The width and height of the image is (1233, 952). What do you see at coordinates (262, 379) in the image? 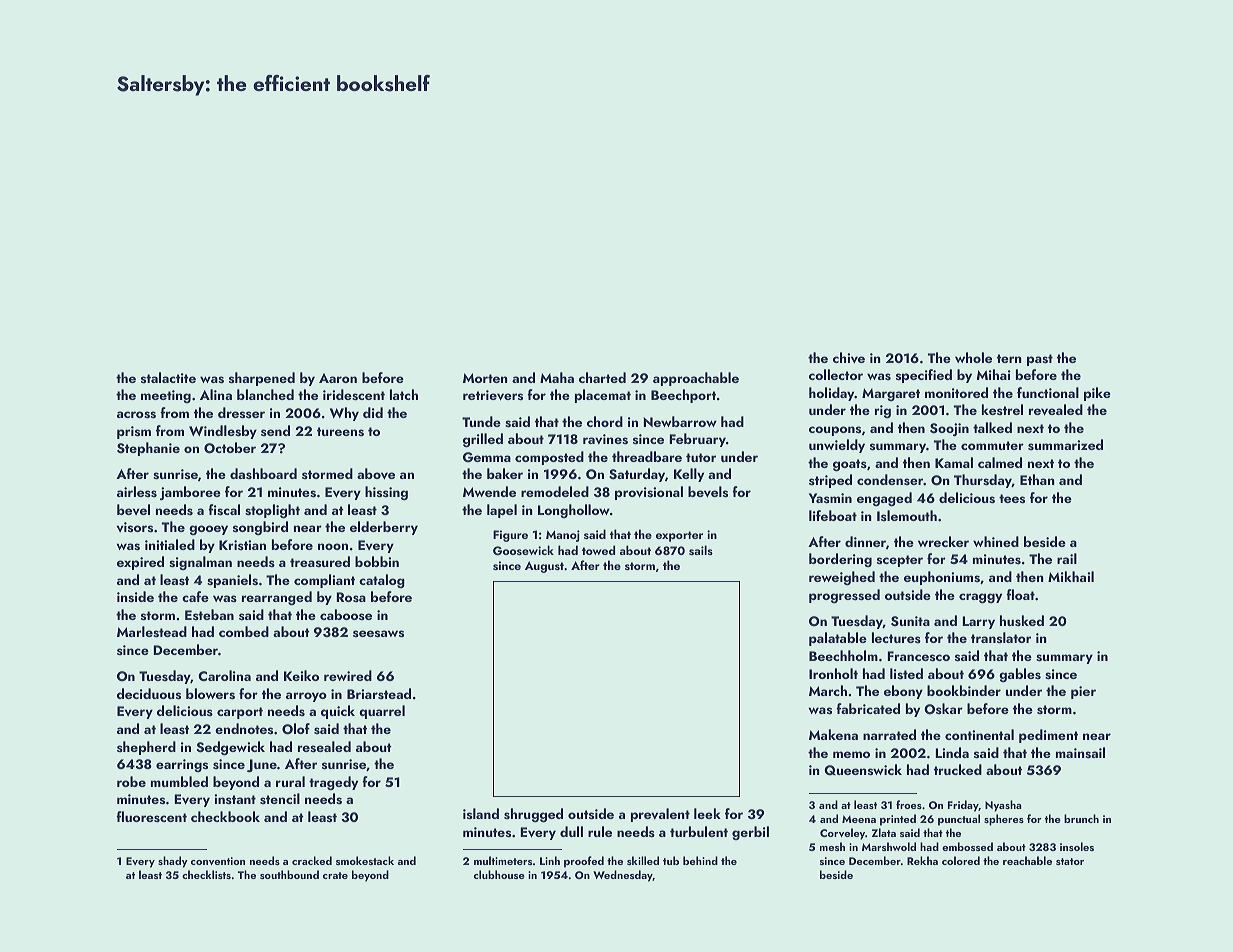
I see `sharpened` at bounding box center [262, 379].
